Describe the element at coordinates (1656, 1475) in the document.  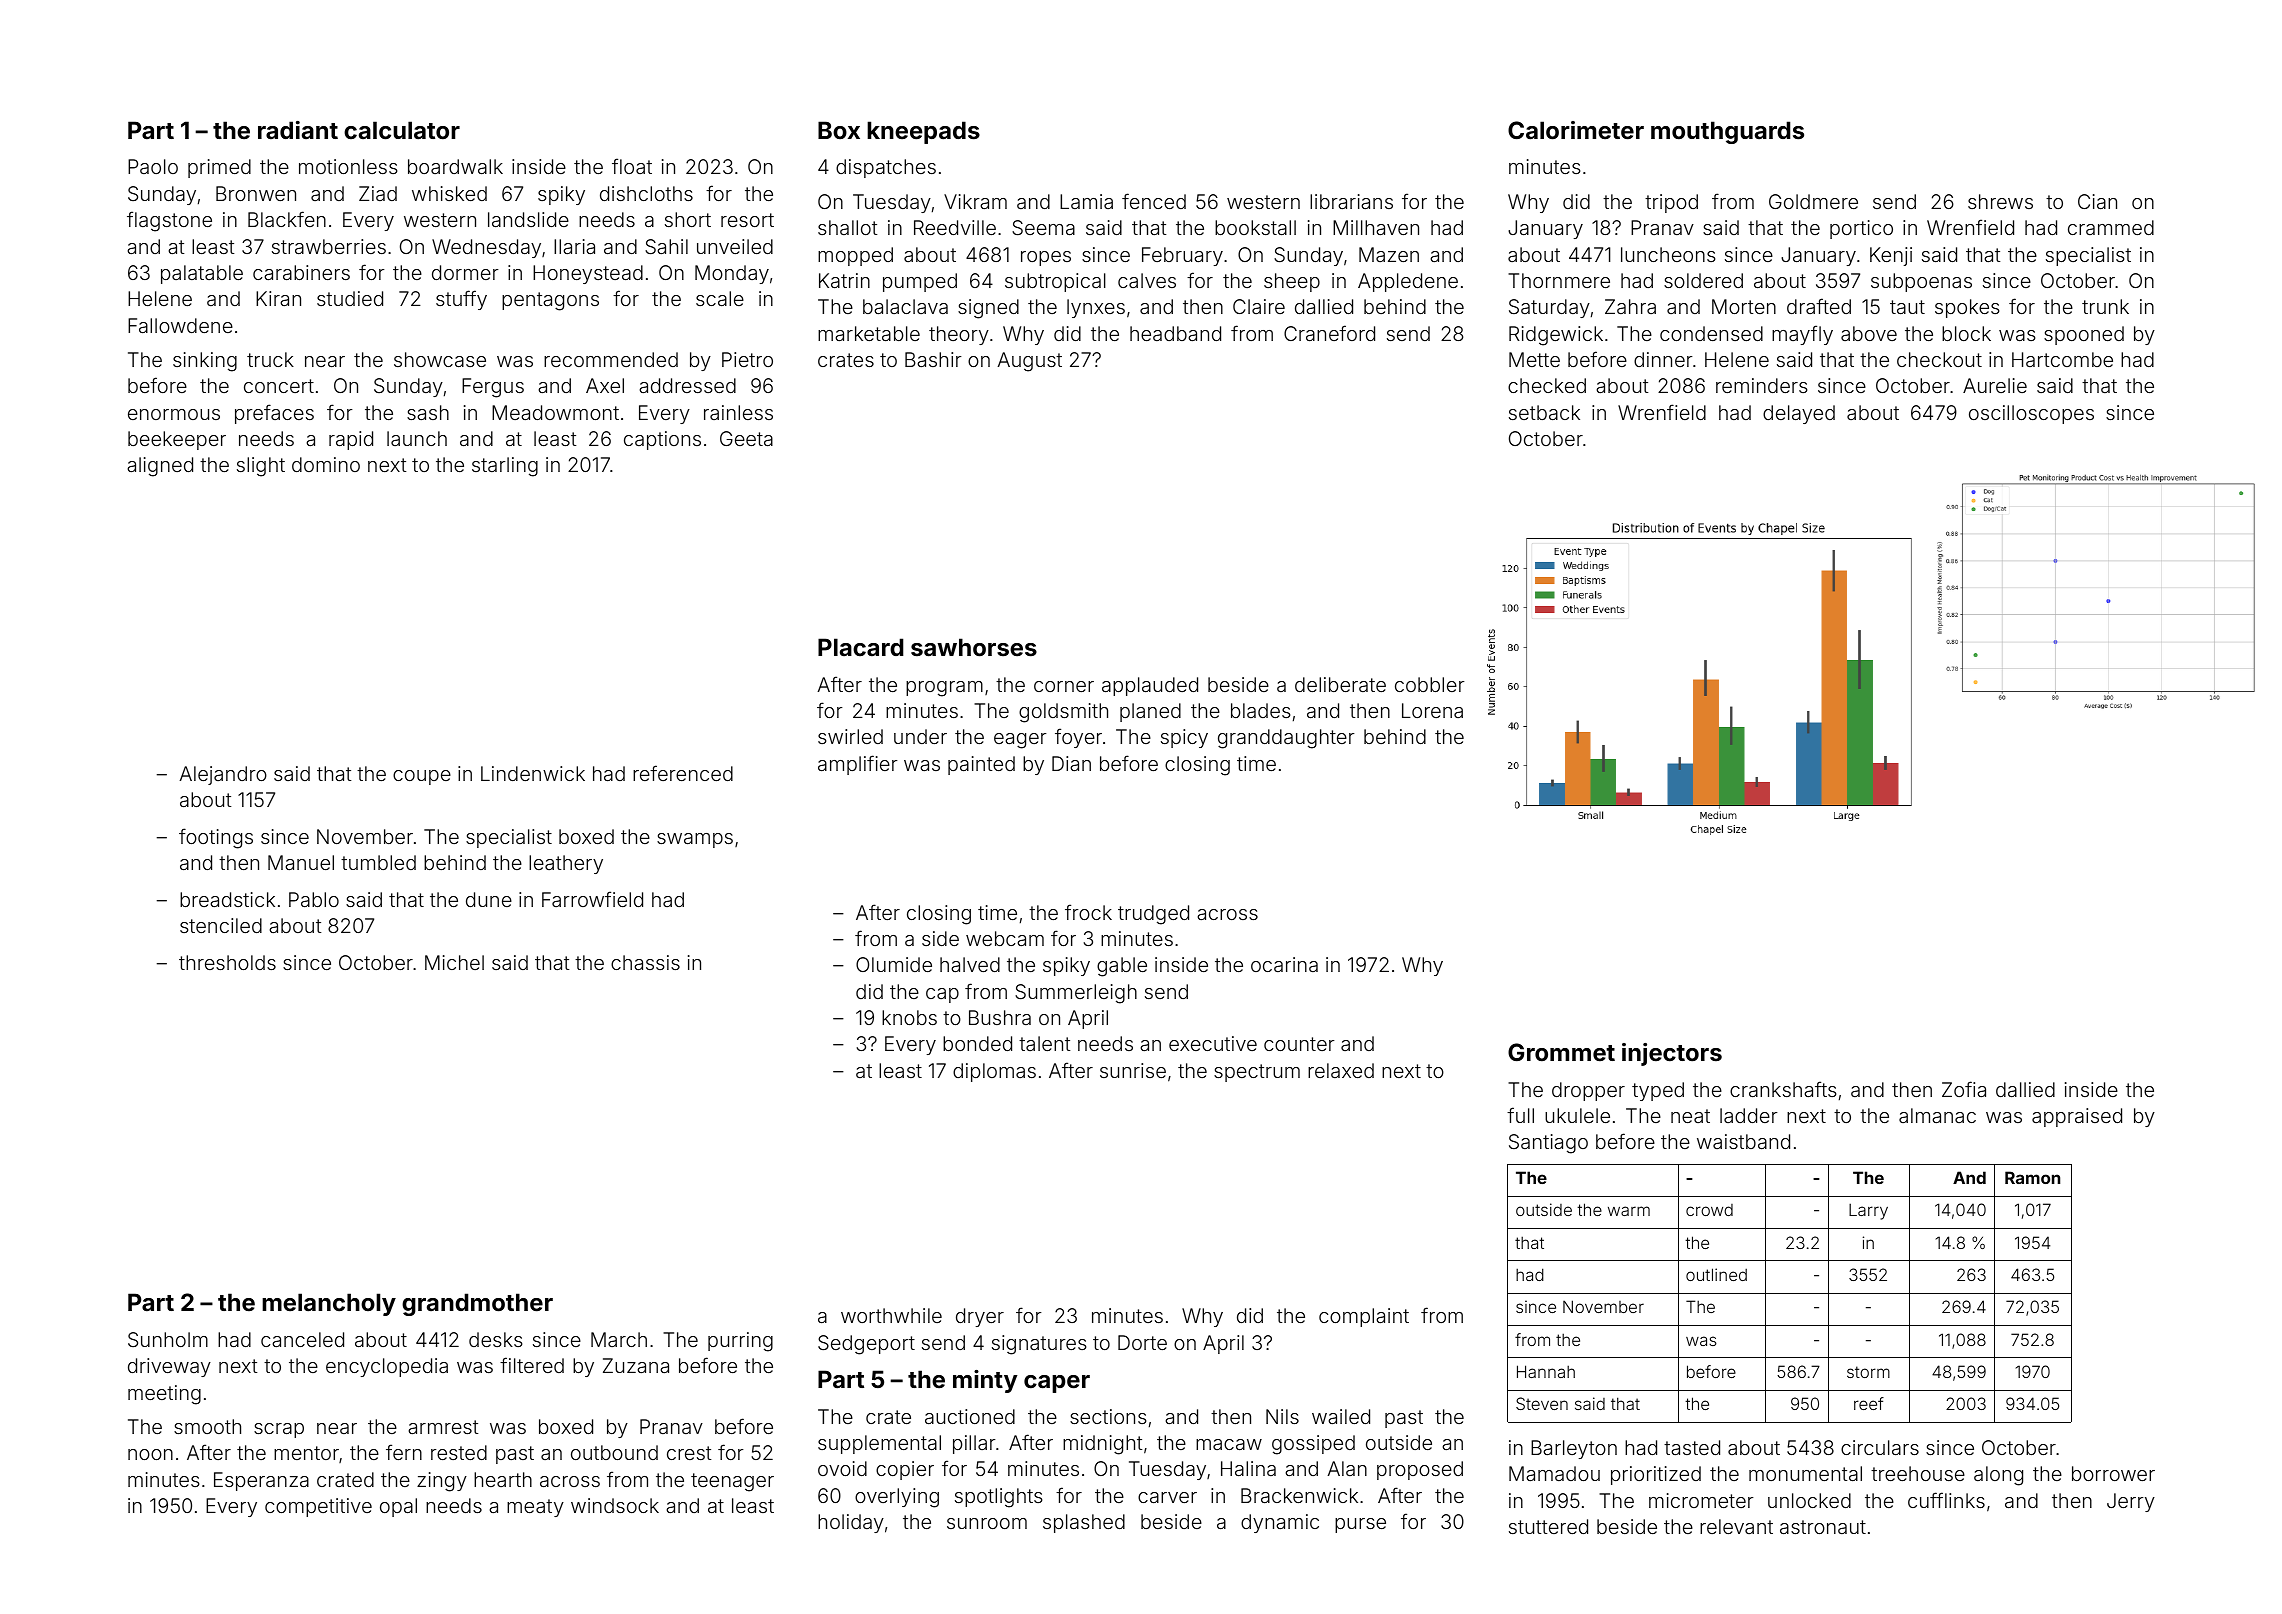
I see `prioritized` at that location.
